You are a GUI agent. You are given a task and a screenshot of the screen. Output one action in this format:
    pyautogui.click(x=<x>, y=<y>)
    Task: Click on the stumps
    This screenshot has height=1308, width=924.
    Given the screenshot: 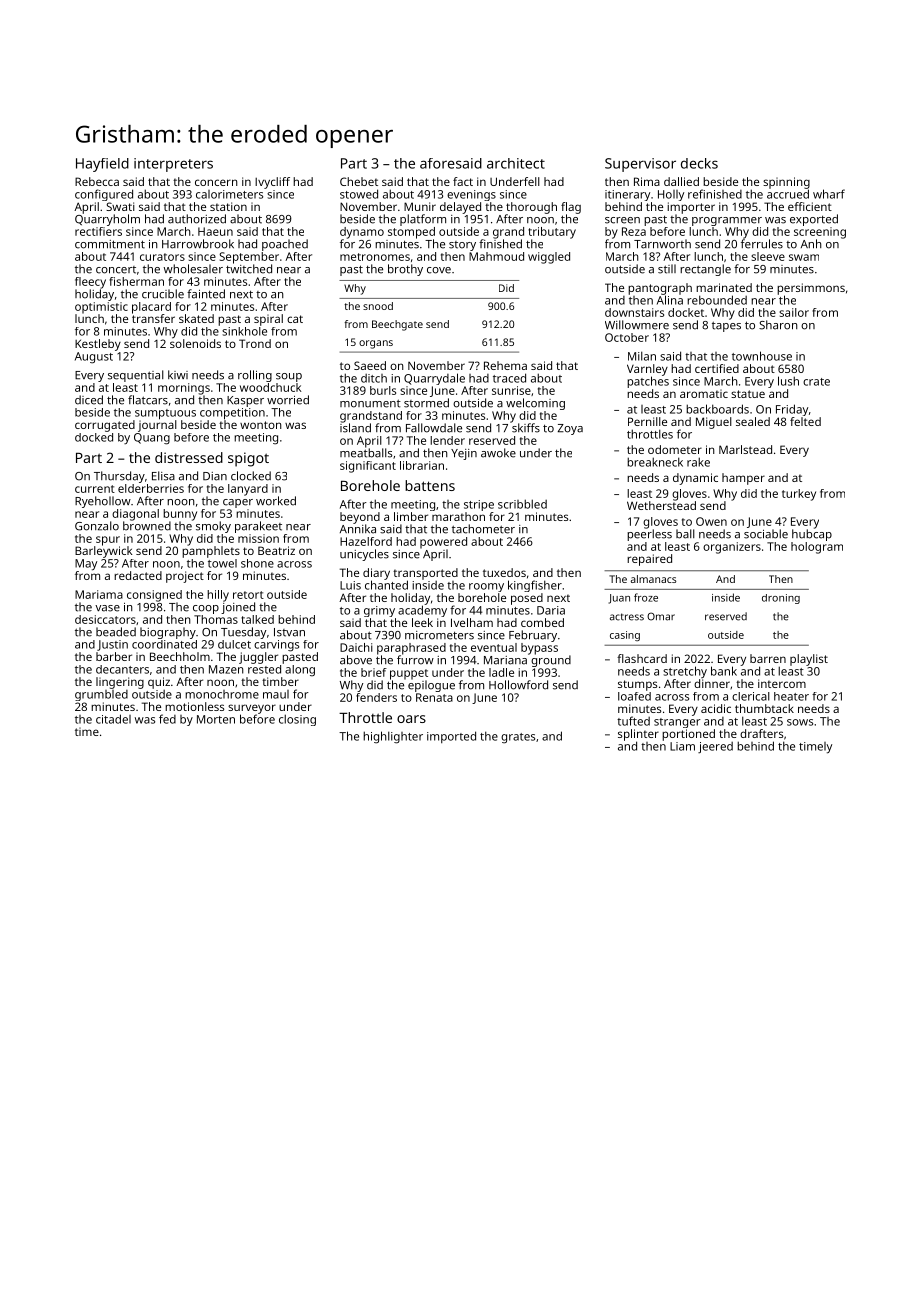 What is the action you would take?
    pyautogui.click(x=637, y=685)
